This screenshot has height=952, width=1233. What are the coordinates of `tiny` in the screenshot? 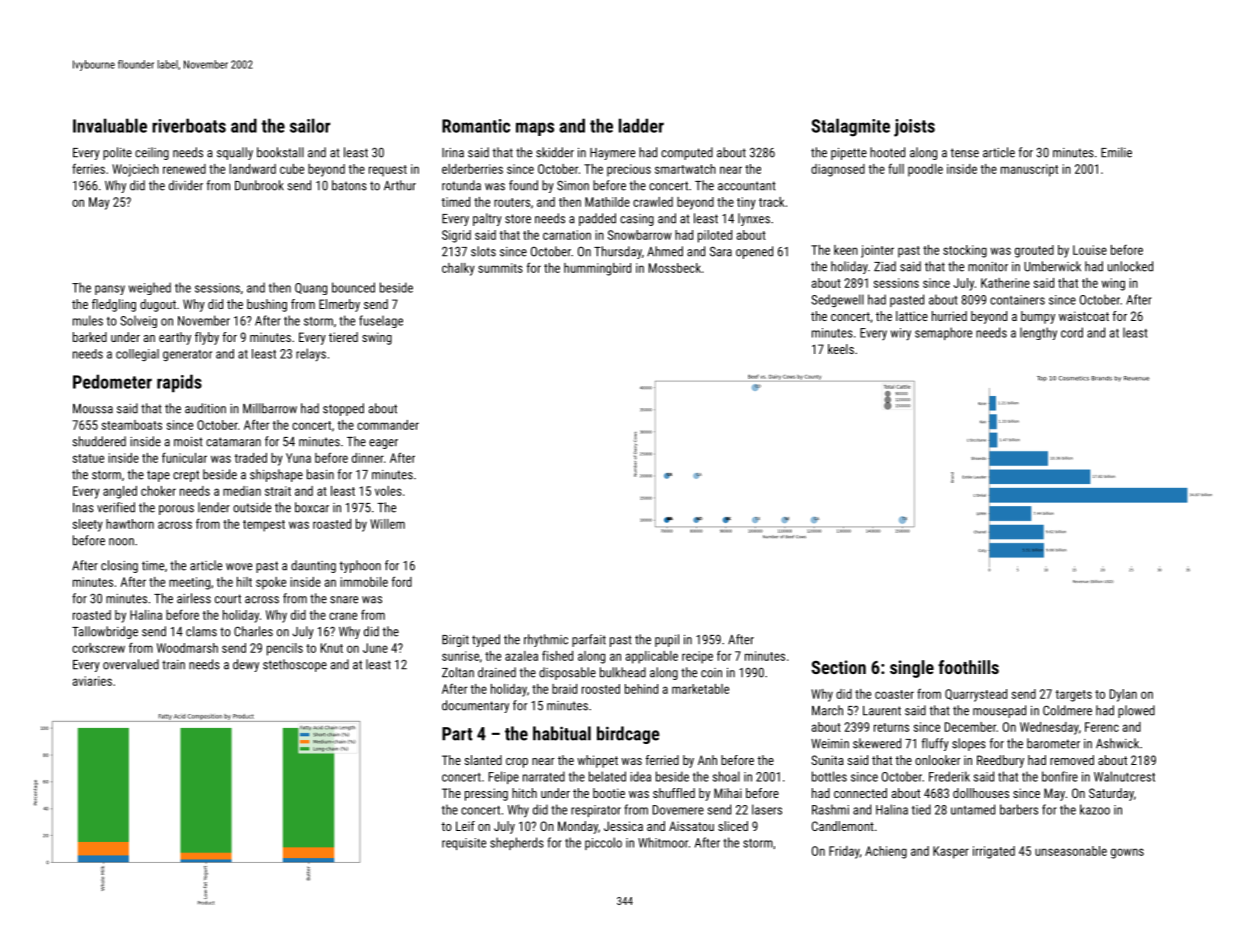 It's located at (746, 203).
